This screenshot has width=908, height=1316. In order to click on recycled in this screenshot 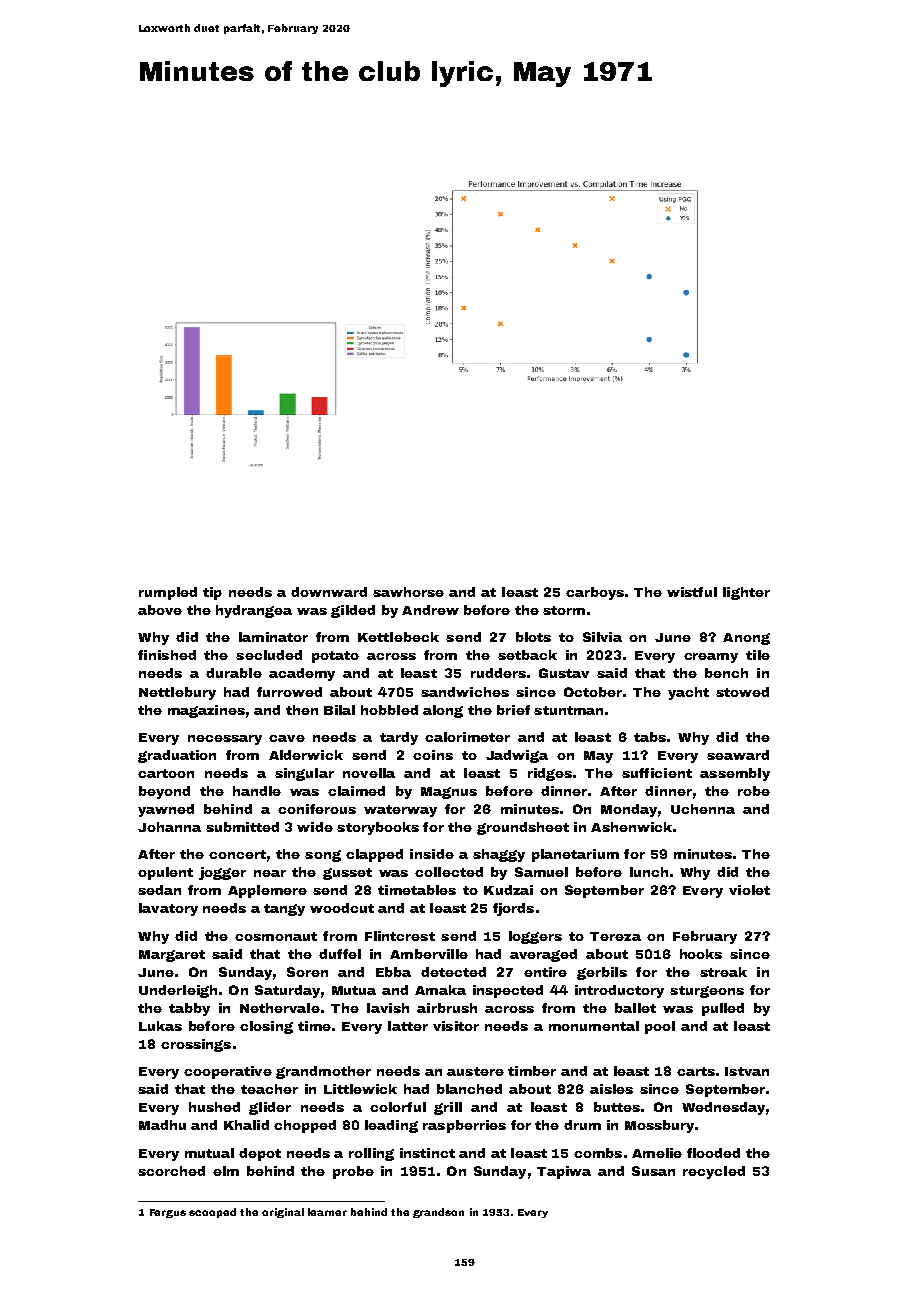, I will do `click(714, 1172)`.
